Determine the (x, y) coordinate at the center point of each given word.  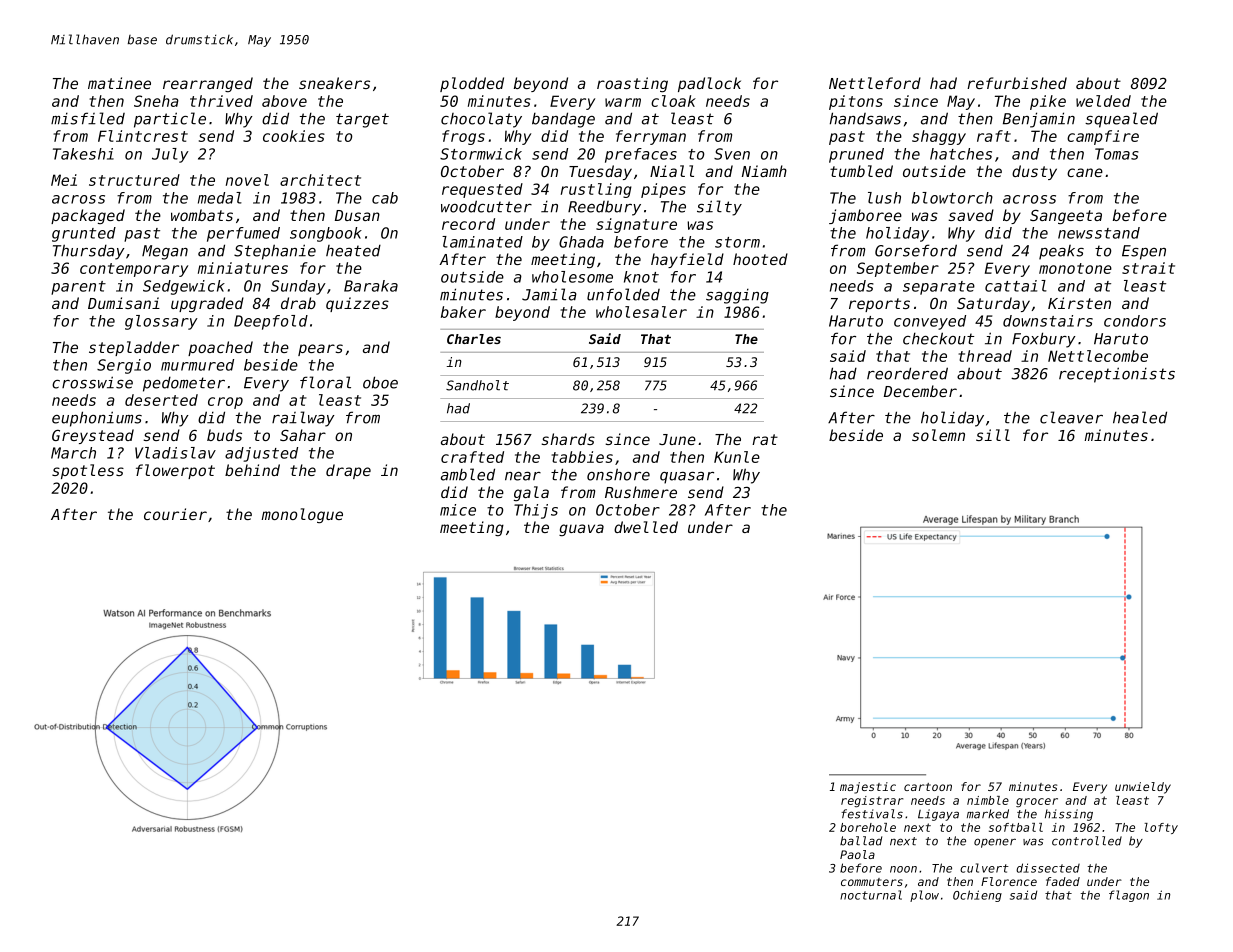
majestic (868, 788)
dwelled (646, 527)
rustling (596, 190)
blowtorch (952, 198)
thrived (221, 101)
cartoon (928, 787)
